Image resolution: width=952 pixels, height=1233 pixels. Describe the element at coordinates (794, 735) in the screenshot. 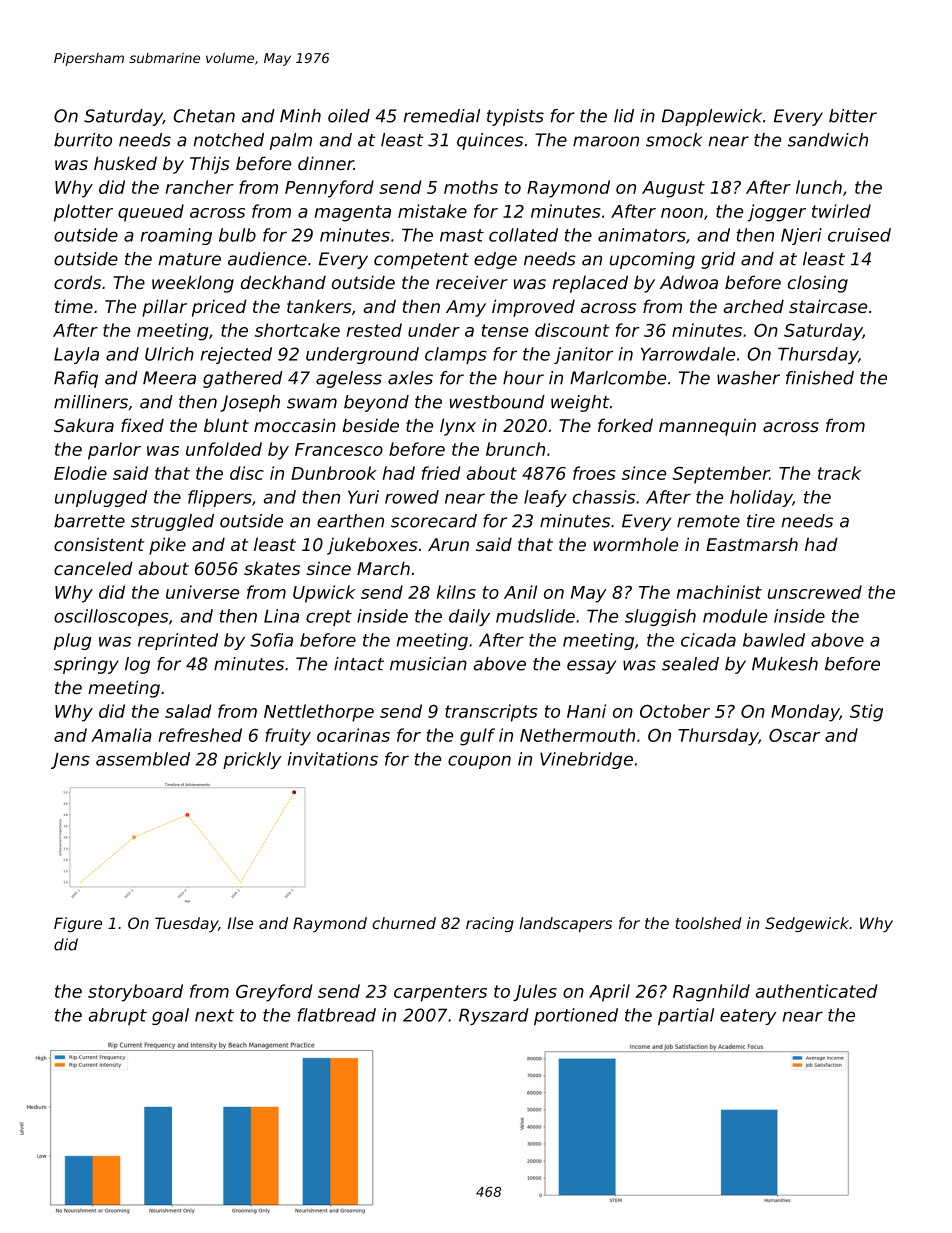

I see `Oscar` at that location.
